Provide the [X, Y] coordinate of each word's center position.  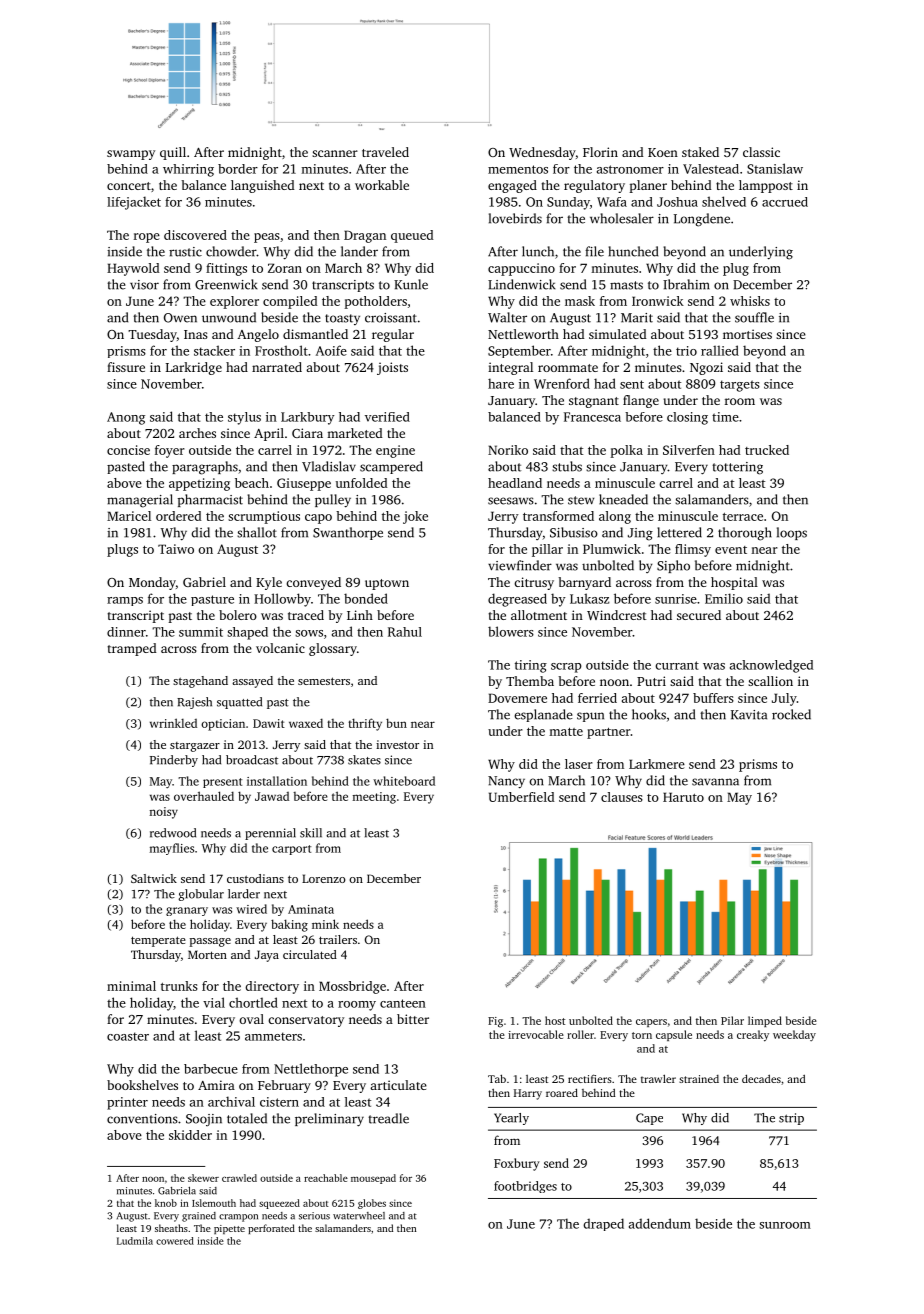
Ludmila [135, 1241]
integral [510, 368]
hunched [633, 251]
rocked [791, 714]
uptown [387, 584]
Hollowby [282, 600]
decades [761, 1078]
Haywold [133, 269]
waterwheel [359, 1216]
